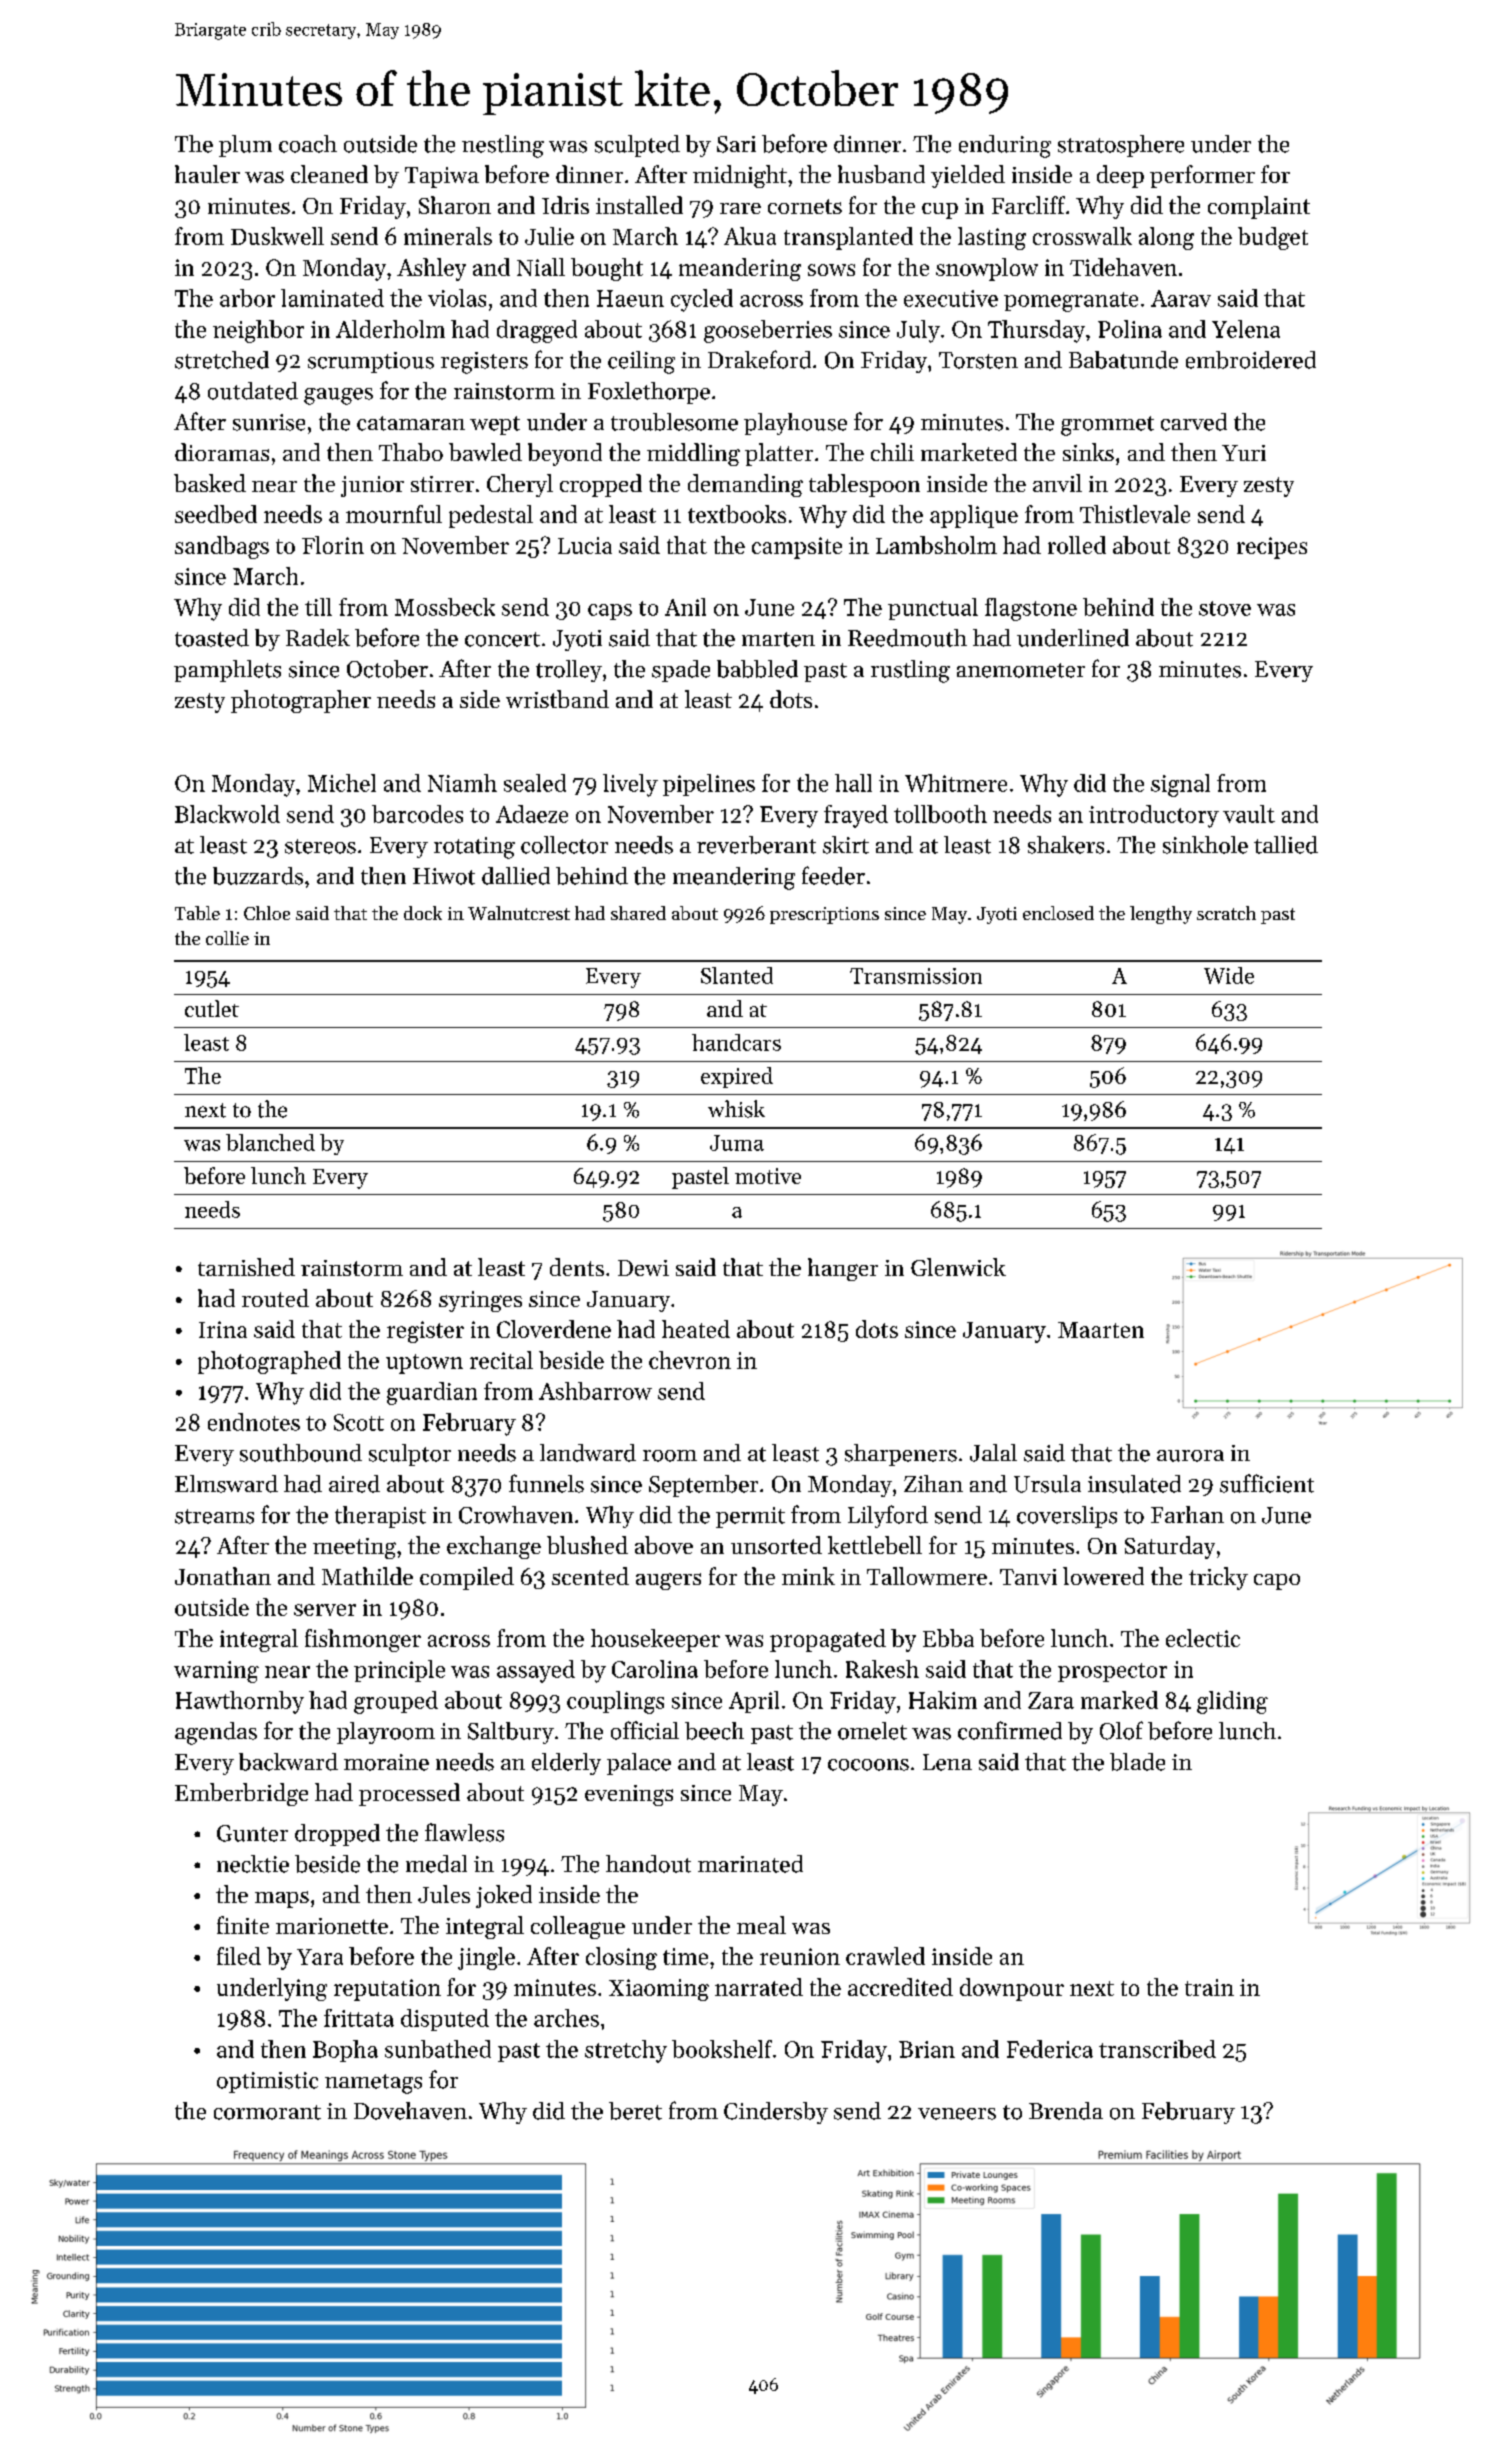 The width and height of the screenshot is (1496, 2464). What do you see at coordinates (1229, 975) in the screenshot?
I see `Wide` at bounding box center [1229, 975].
